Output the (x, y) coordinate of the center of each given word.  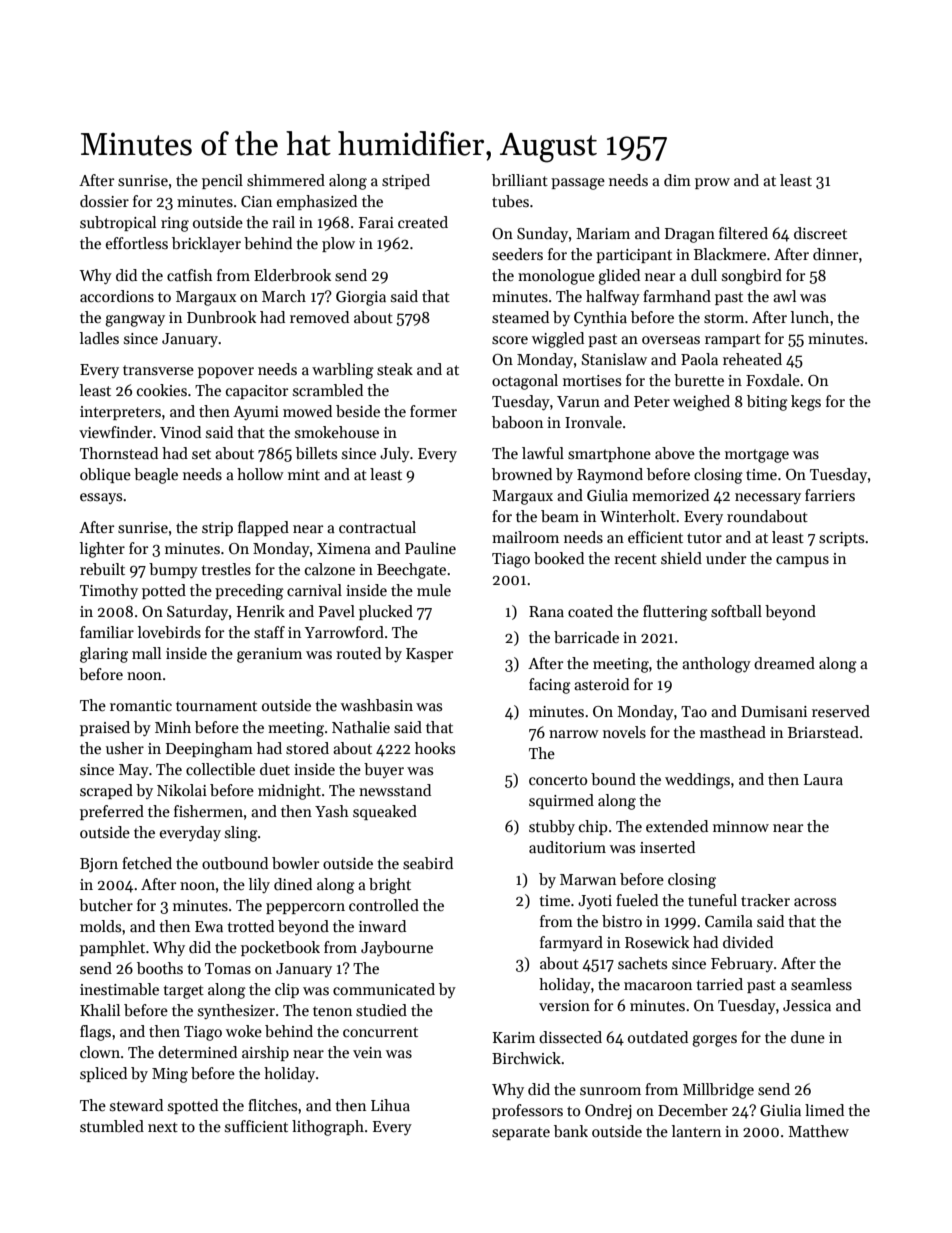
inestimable (119, 989)
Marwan (588, 879)
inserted (667, 847)
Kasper (429, 655)
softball (736, 611)
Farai (376, 222)
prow (712, 183)
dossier (104, 201)
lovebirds (169, 632)
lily (259, 885)
